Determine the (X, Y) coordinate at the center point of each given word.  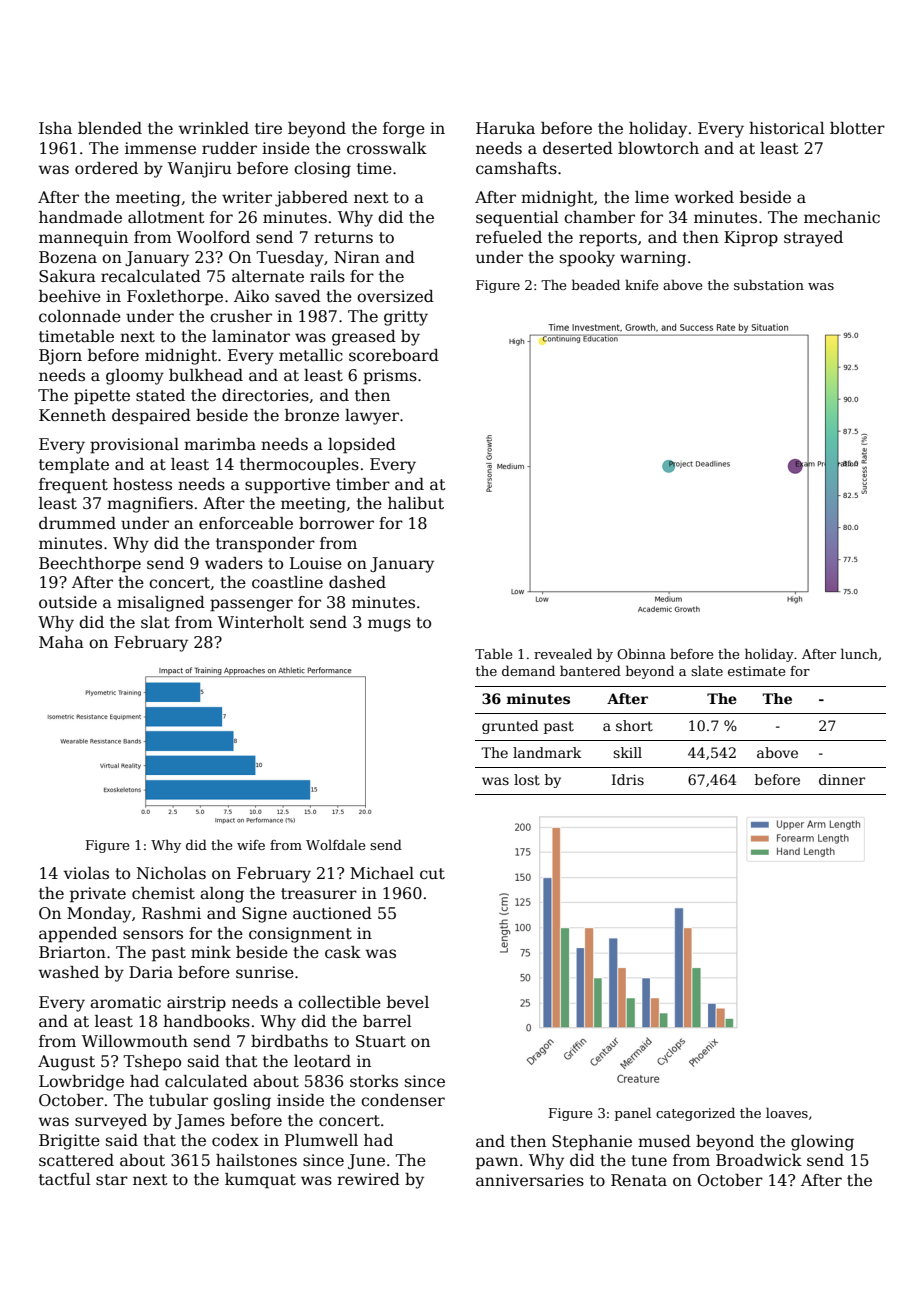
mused (664, 1141)
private (98, 895)
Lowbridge (81, 1083)
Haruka (505, 128)
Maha (61, 642)
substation (769, 284)
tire (268, 128)
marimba (220, 444)
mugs (389, 625)
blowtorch (658, 148)
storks (374, 1081)
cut (432, 873)
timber (363, 484)
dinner (842, 779)
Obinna (641, 653)
